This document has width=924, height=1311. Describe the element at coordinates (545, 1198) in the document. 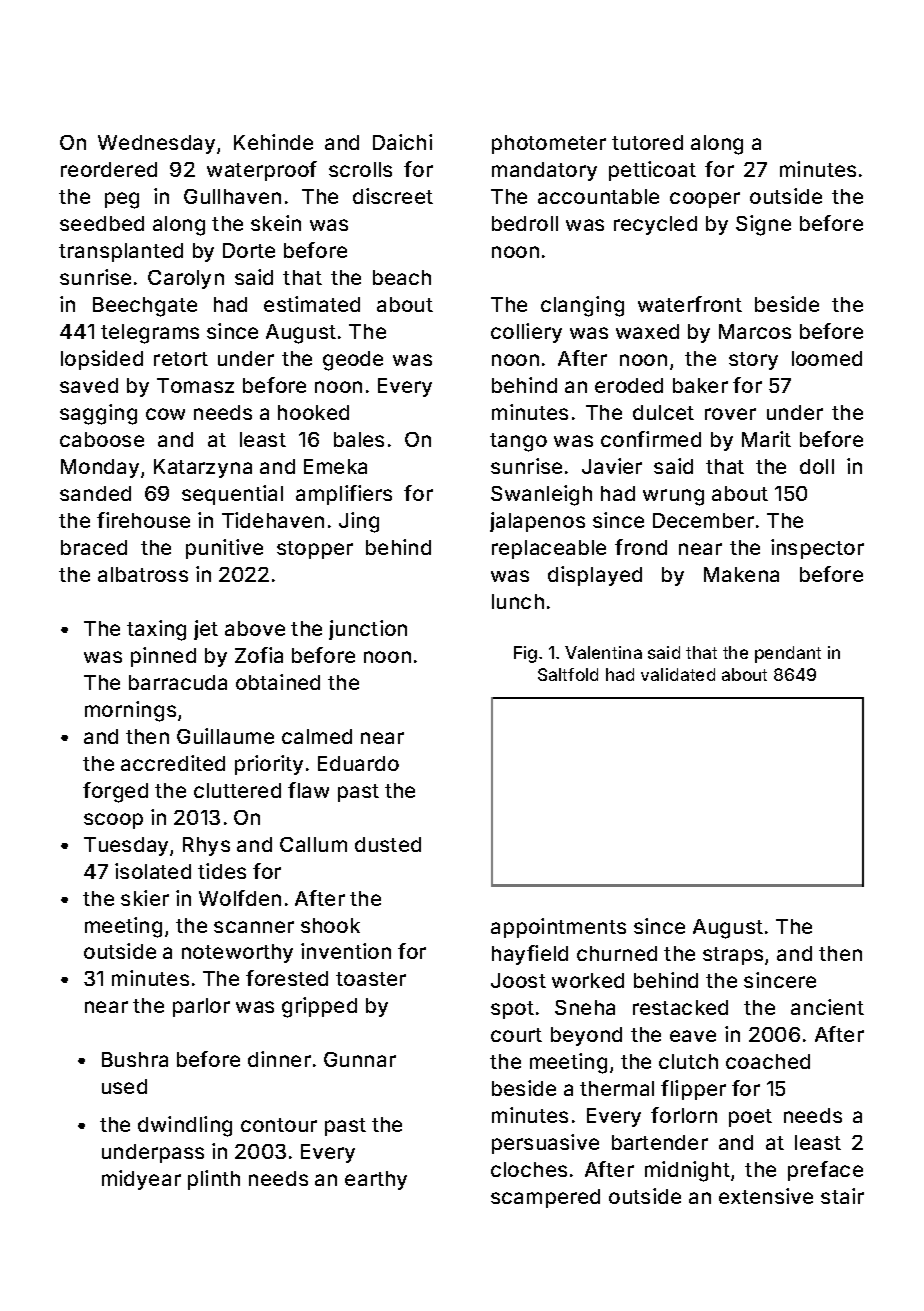

I see `scampered` at that location.
